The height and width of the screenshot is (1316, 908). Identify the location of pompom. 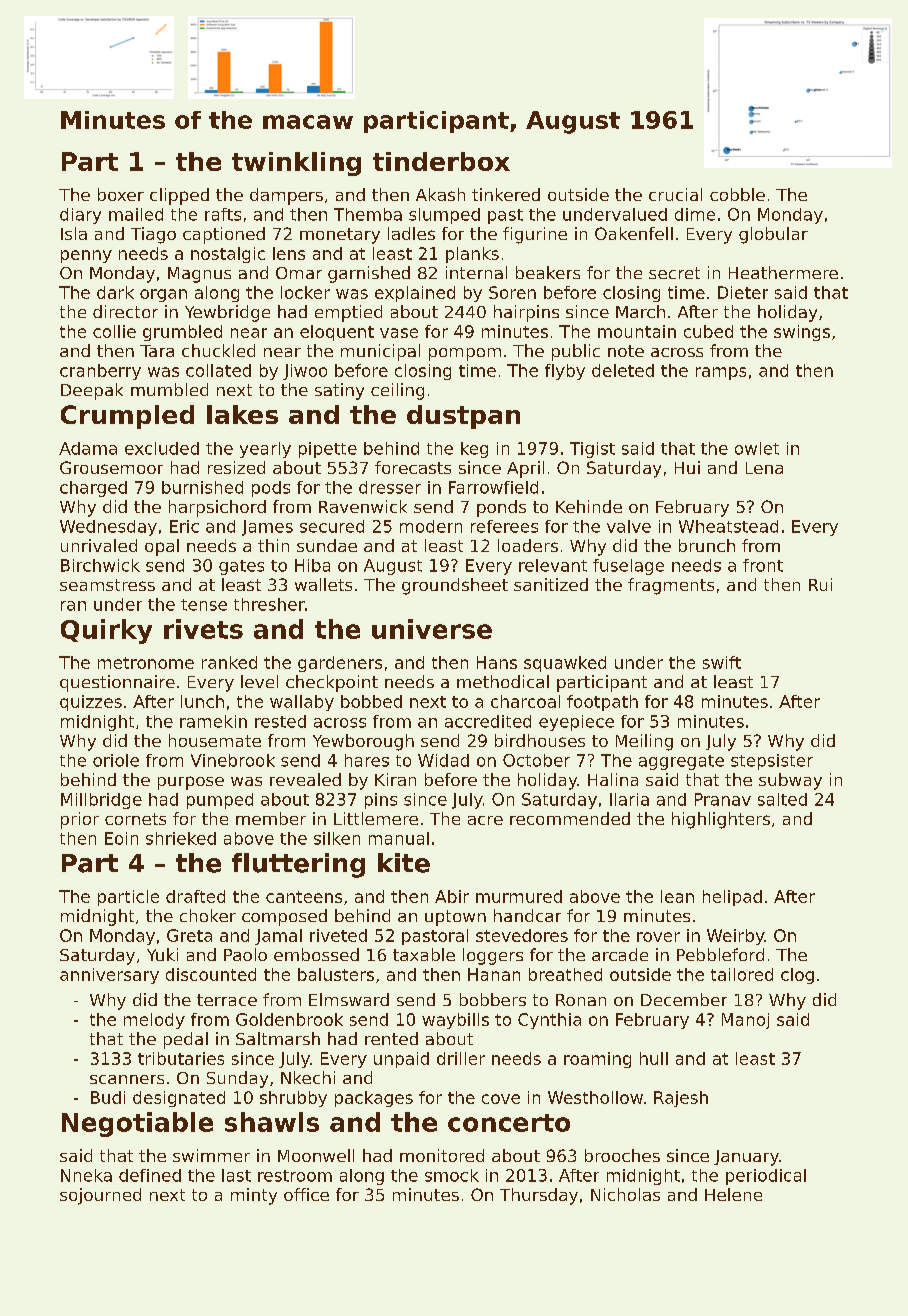
(465, 354).
